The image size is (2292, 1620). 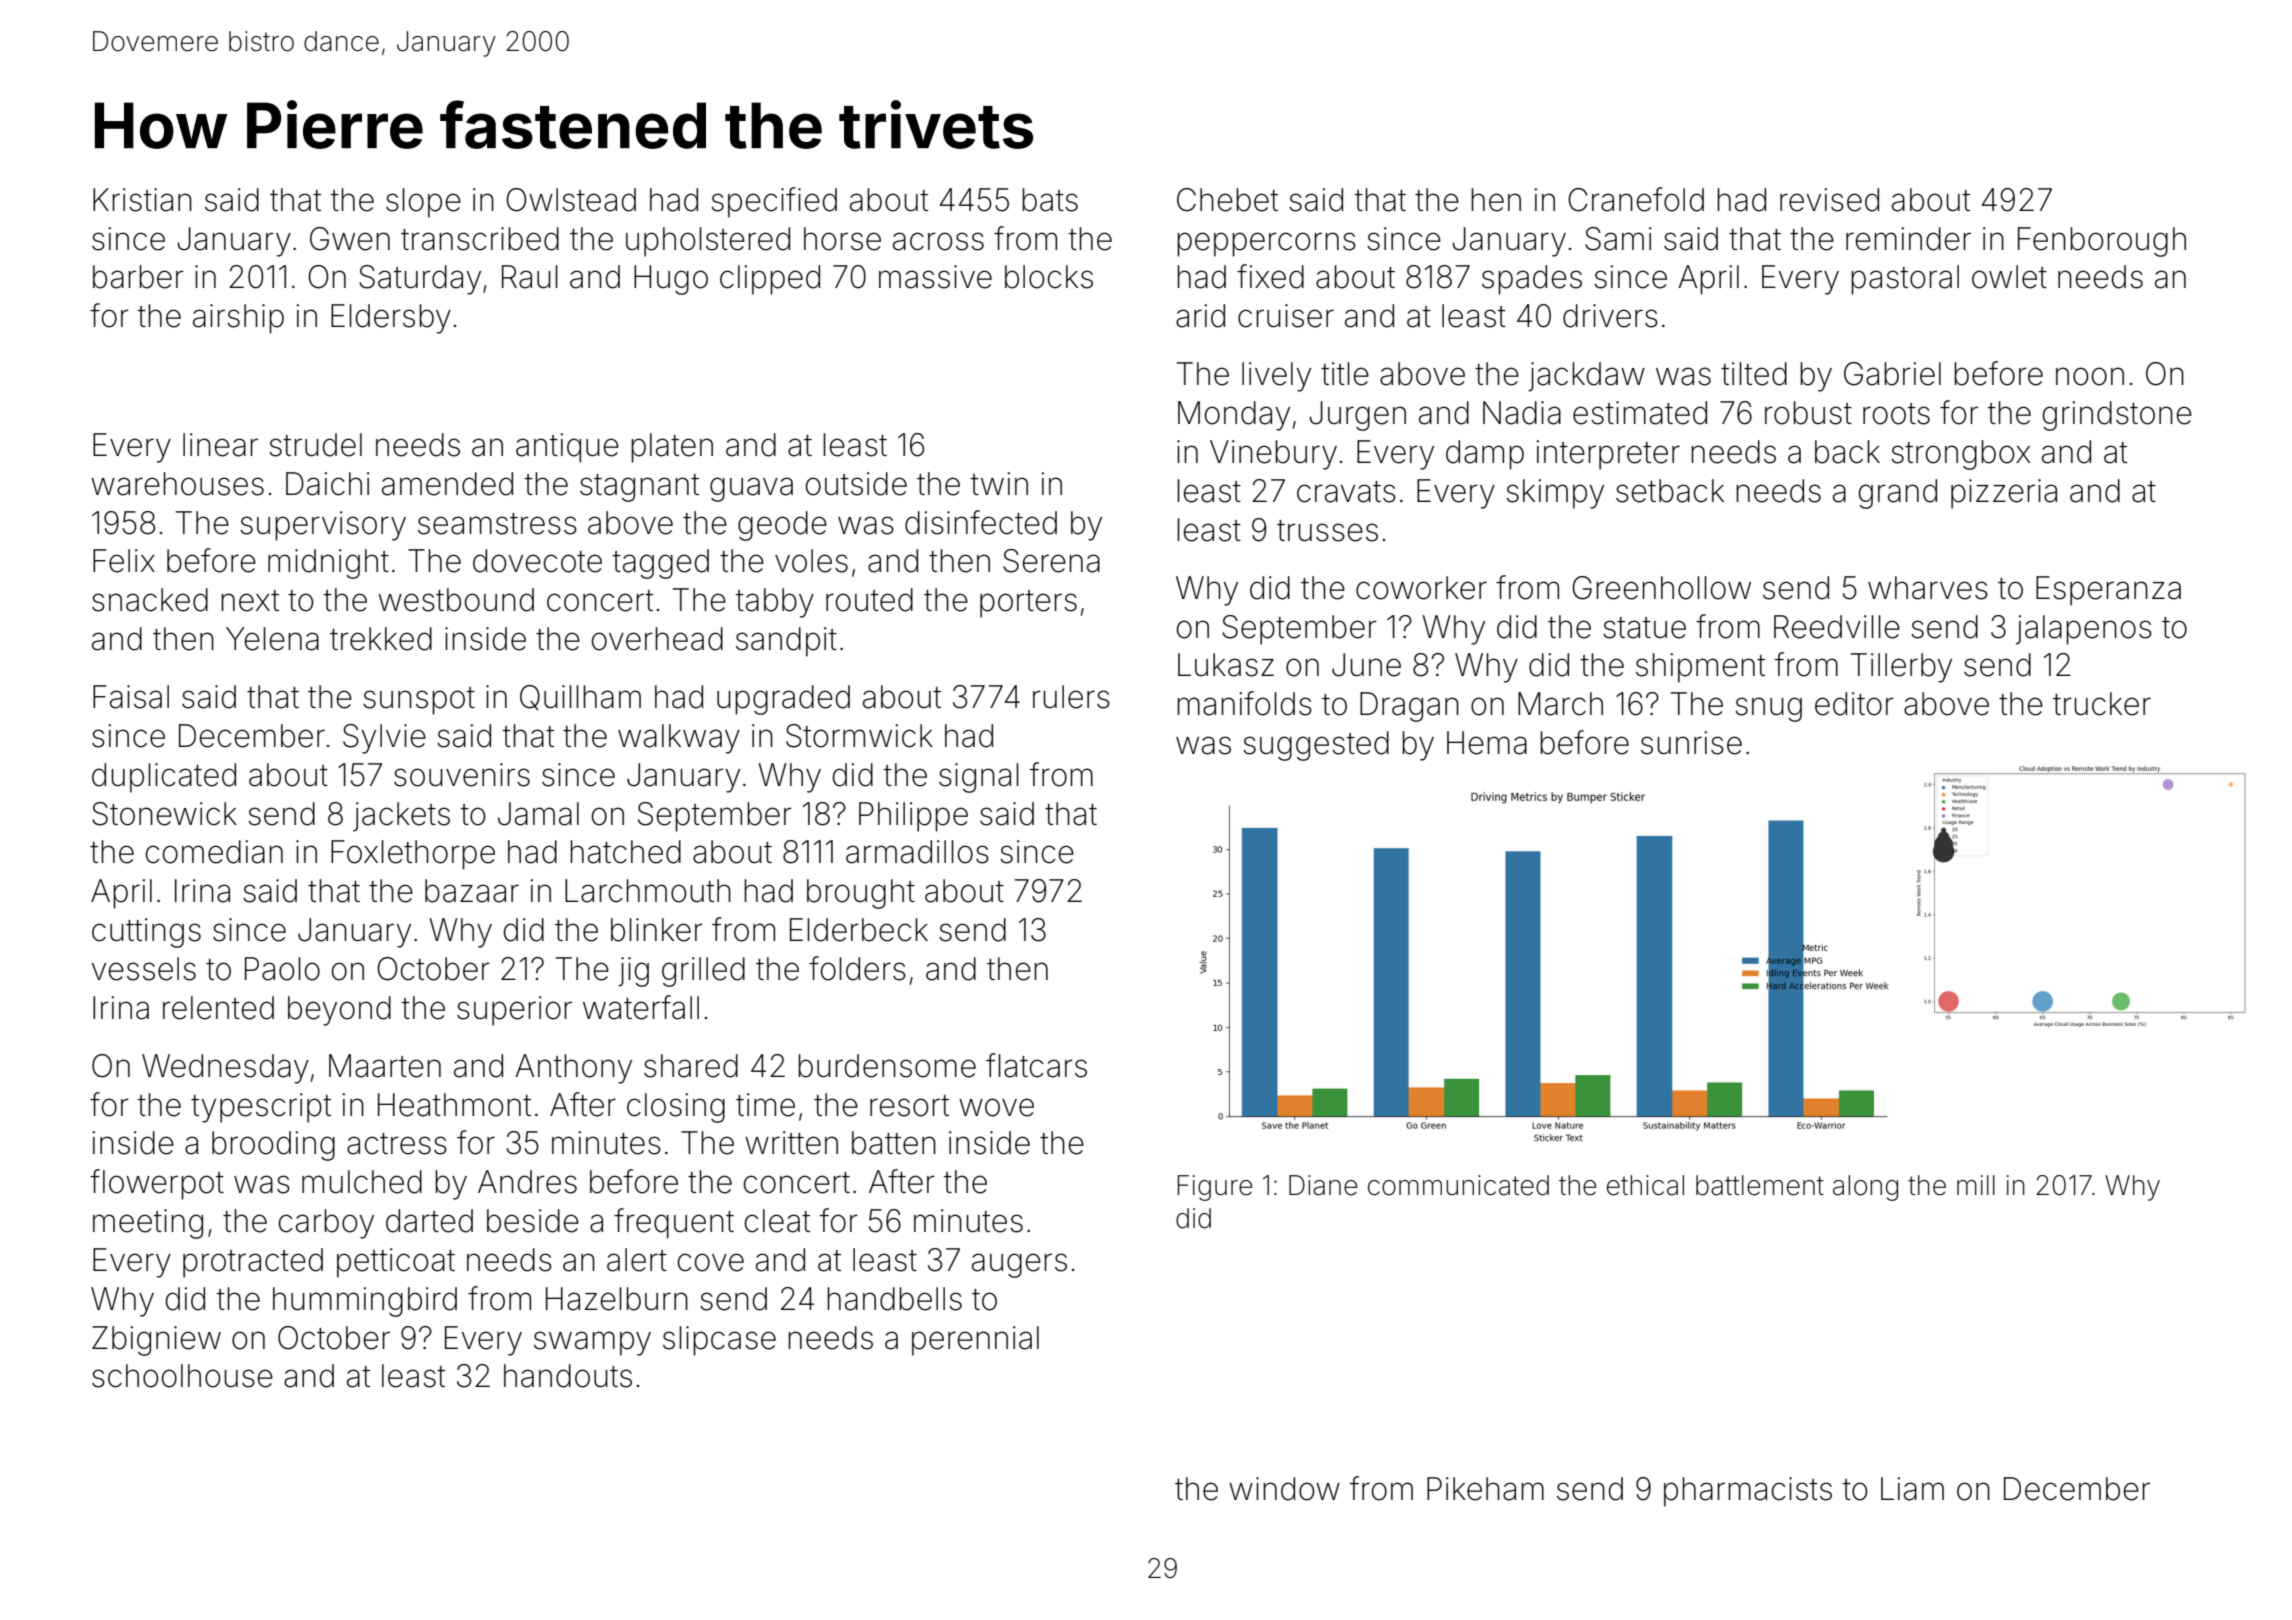 I want to click on sunrise, so click(x=1691, y=743).
